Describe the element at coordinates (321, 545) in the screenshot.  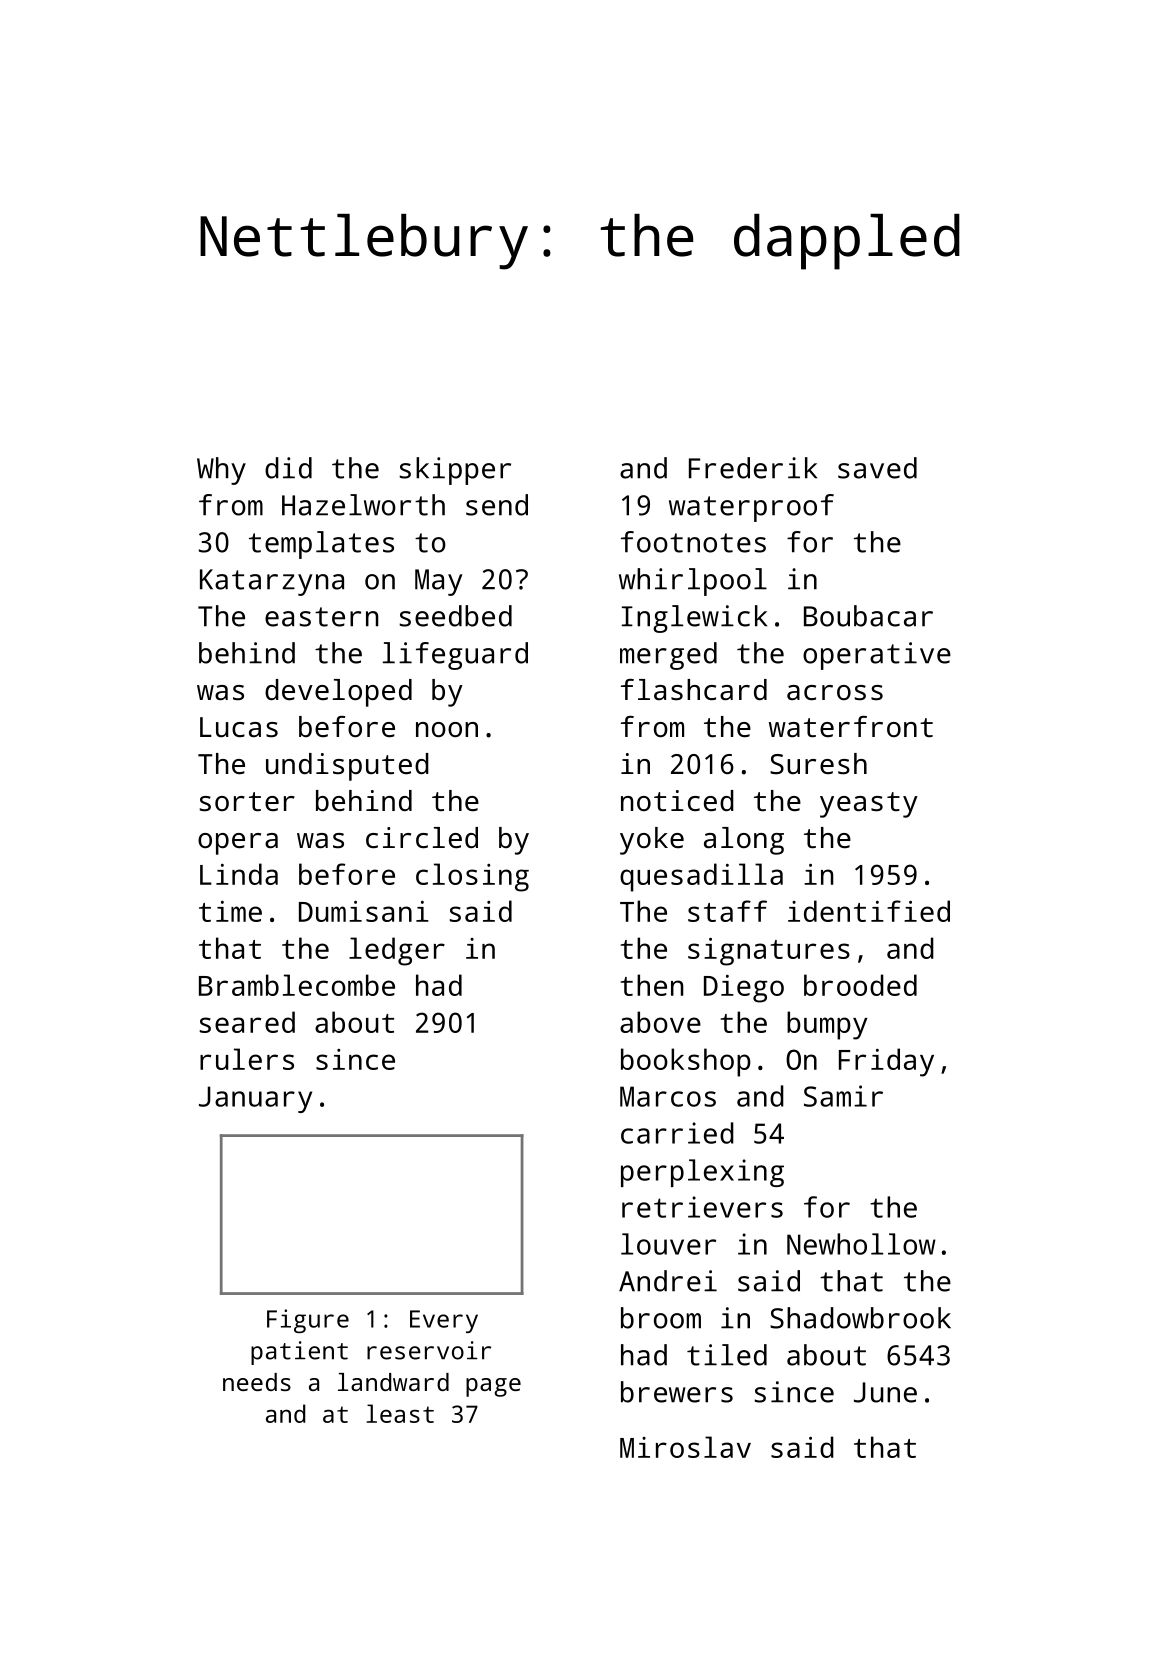
I see `templates` at that location.
